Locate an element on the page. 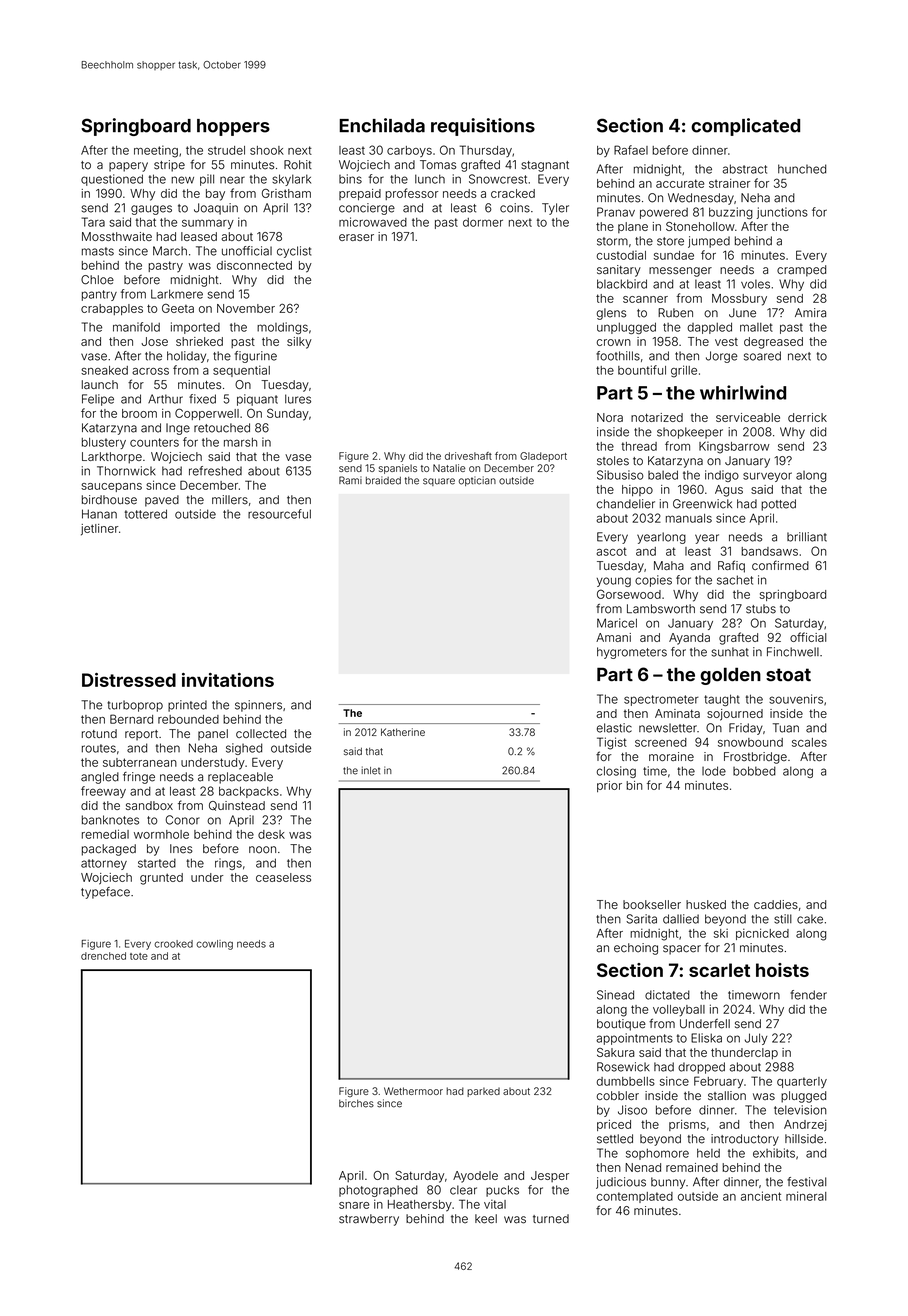  Wethermoor is located at coordinates (413, 1091).
